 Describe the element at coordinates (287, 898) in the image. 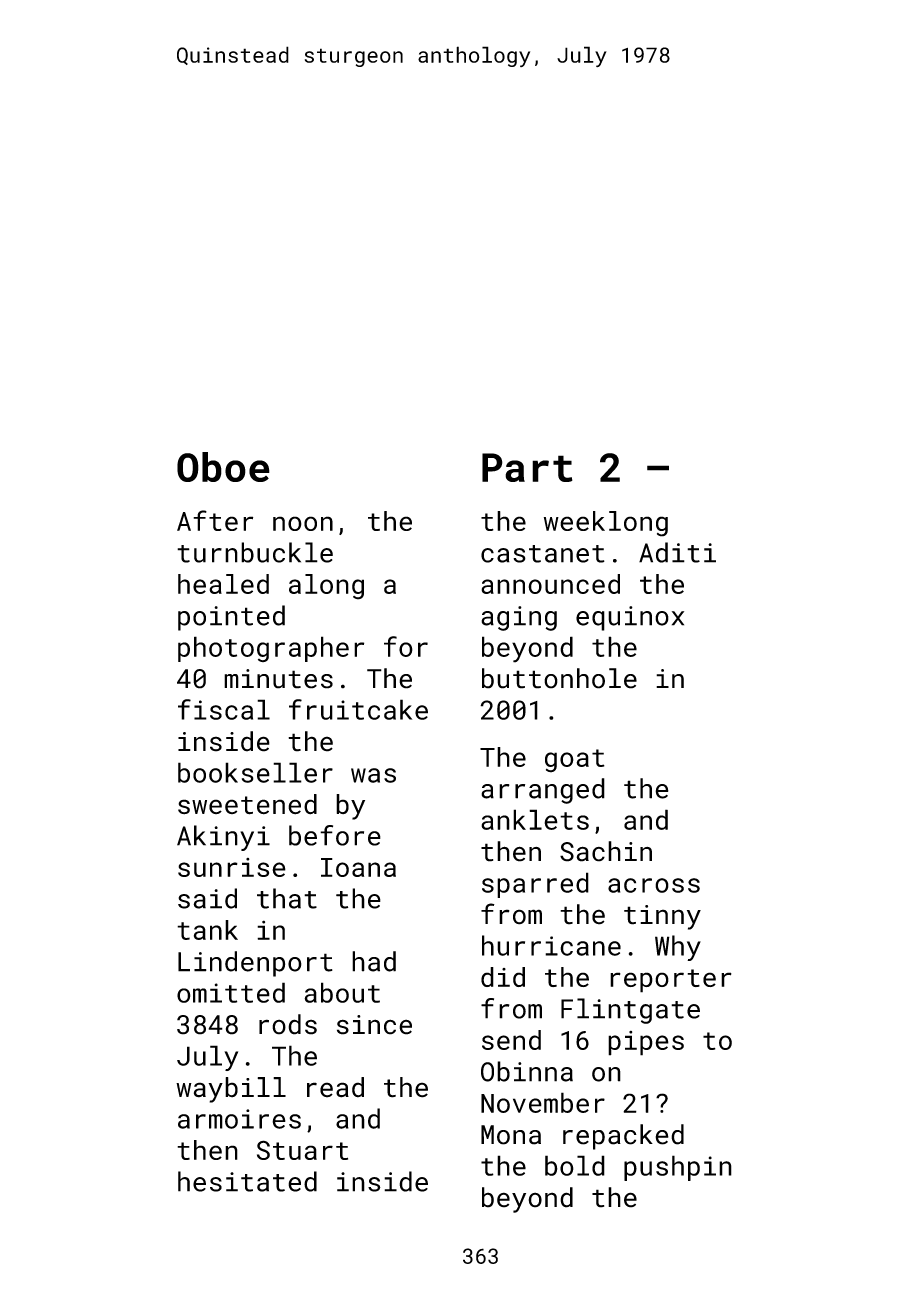

I see `that` at that location.
